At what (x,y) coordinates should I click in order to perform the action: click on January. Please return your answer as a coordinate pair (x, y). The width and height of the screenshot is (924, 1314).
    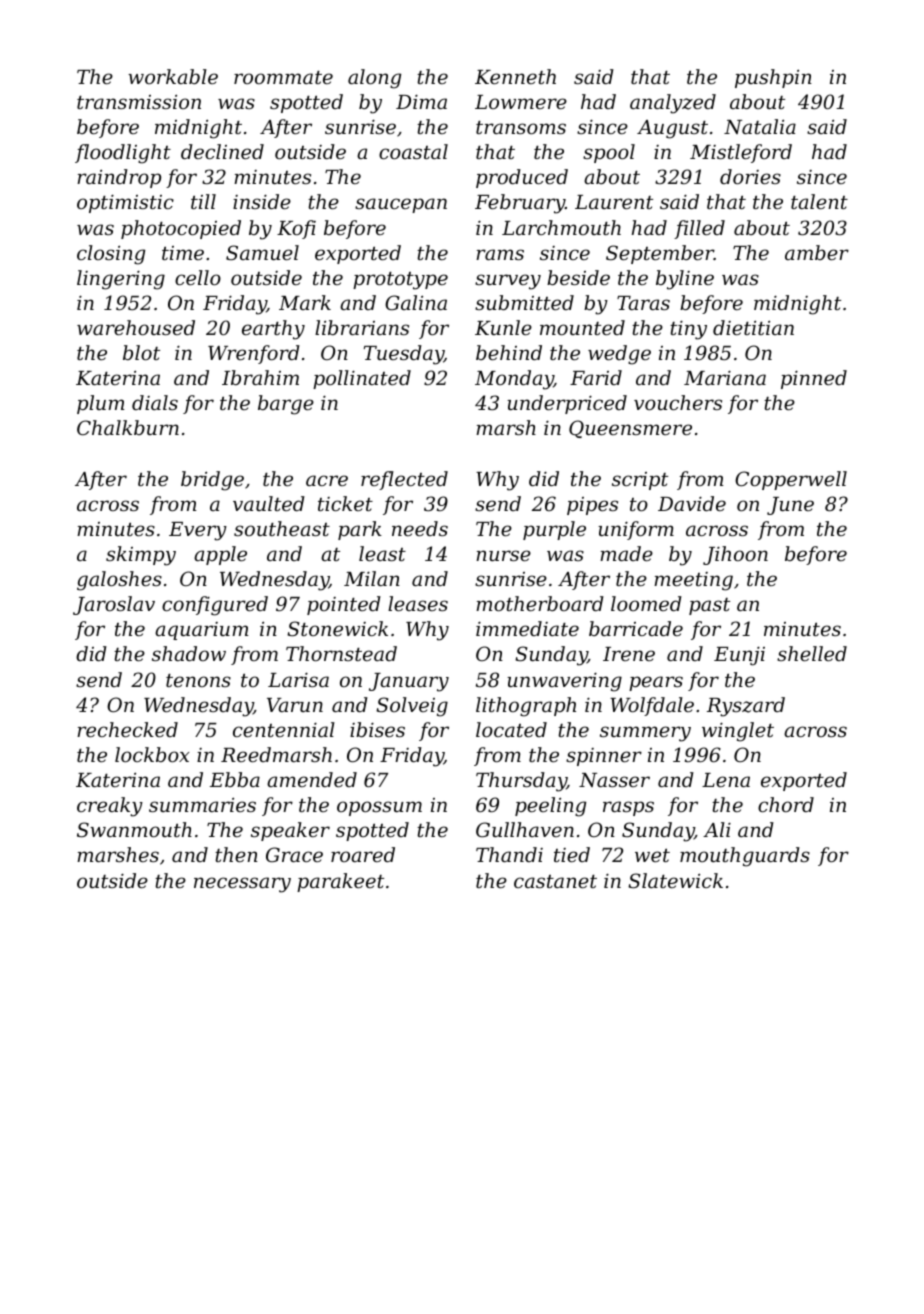
    Looking at the image, I should click on (409, 682).
